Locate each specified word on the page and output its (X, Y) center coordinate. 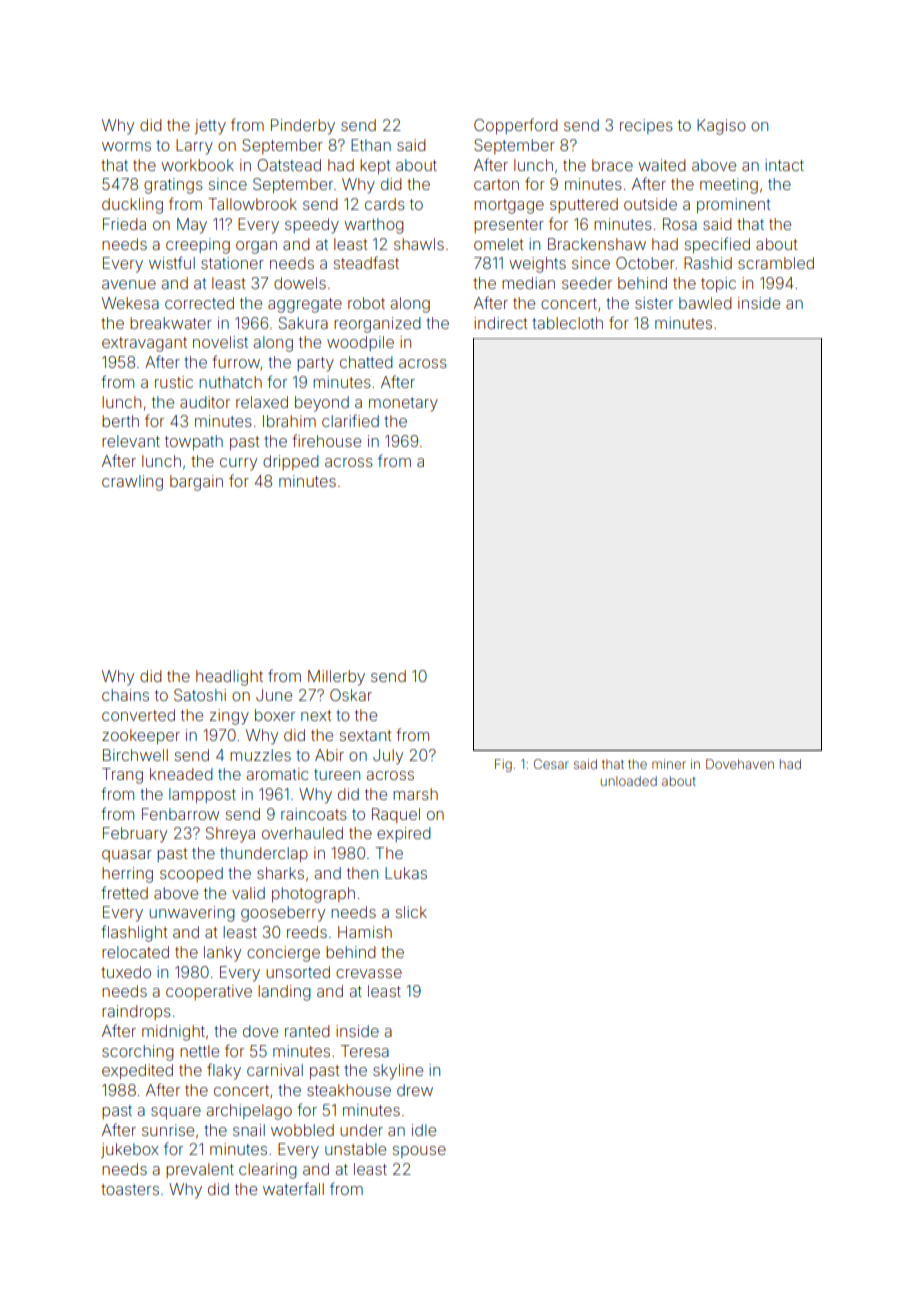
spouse (419, 1152)
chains (125, 695)
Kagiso (721, 127)
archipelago (249, 1112)
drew (415, 1090)
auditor (205, 402)
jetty (210, 127)
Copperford (516, 126)
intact (784, 165)
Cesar (551, 764)
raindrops (136, 1012)
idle (424, 1130)
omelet (498, 244)
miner (669, 764)
